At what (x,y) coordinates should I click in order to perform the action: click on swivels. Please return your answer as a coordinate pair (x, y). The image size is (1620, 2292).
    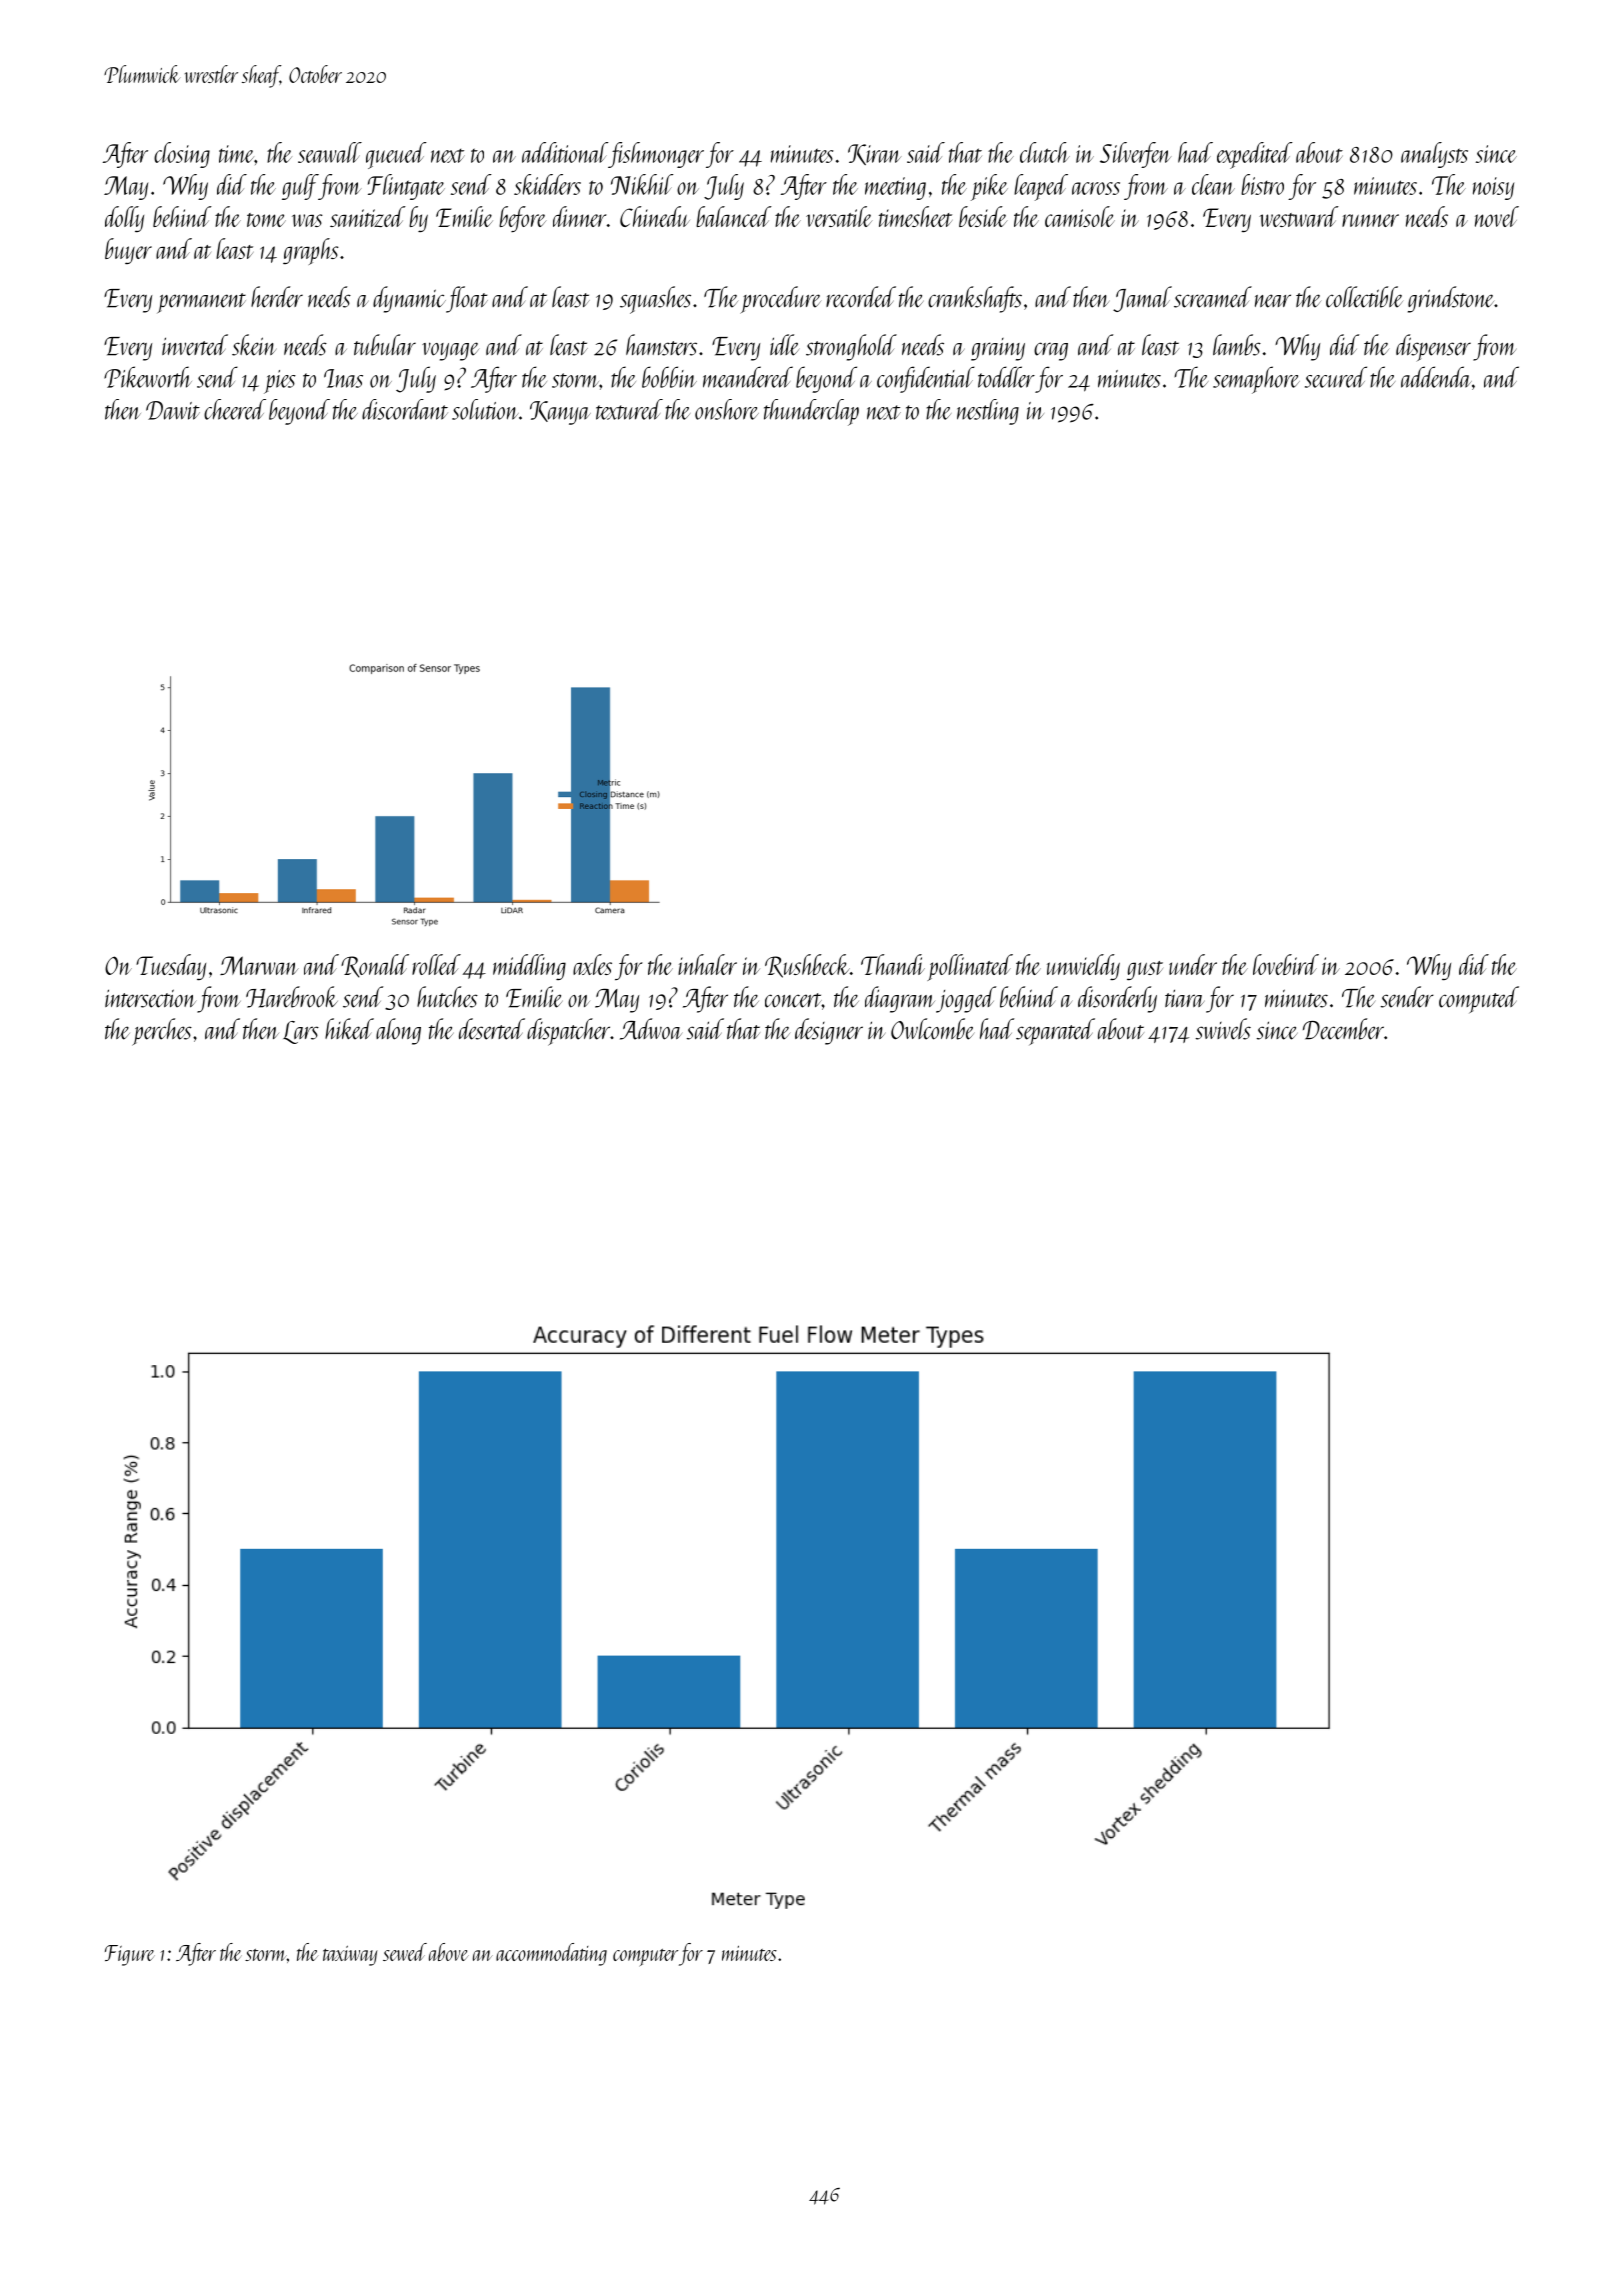
    Looking at the image, I should click on (1223, 1029).
